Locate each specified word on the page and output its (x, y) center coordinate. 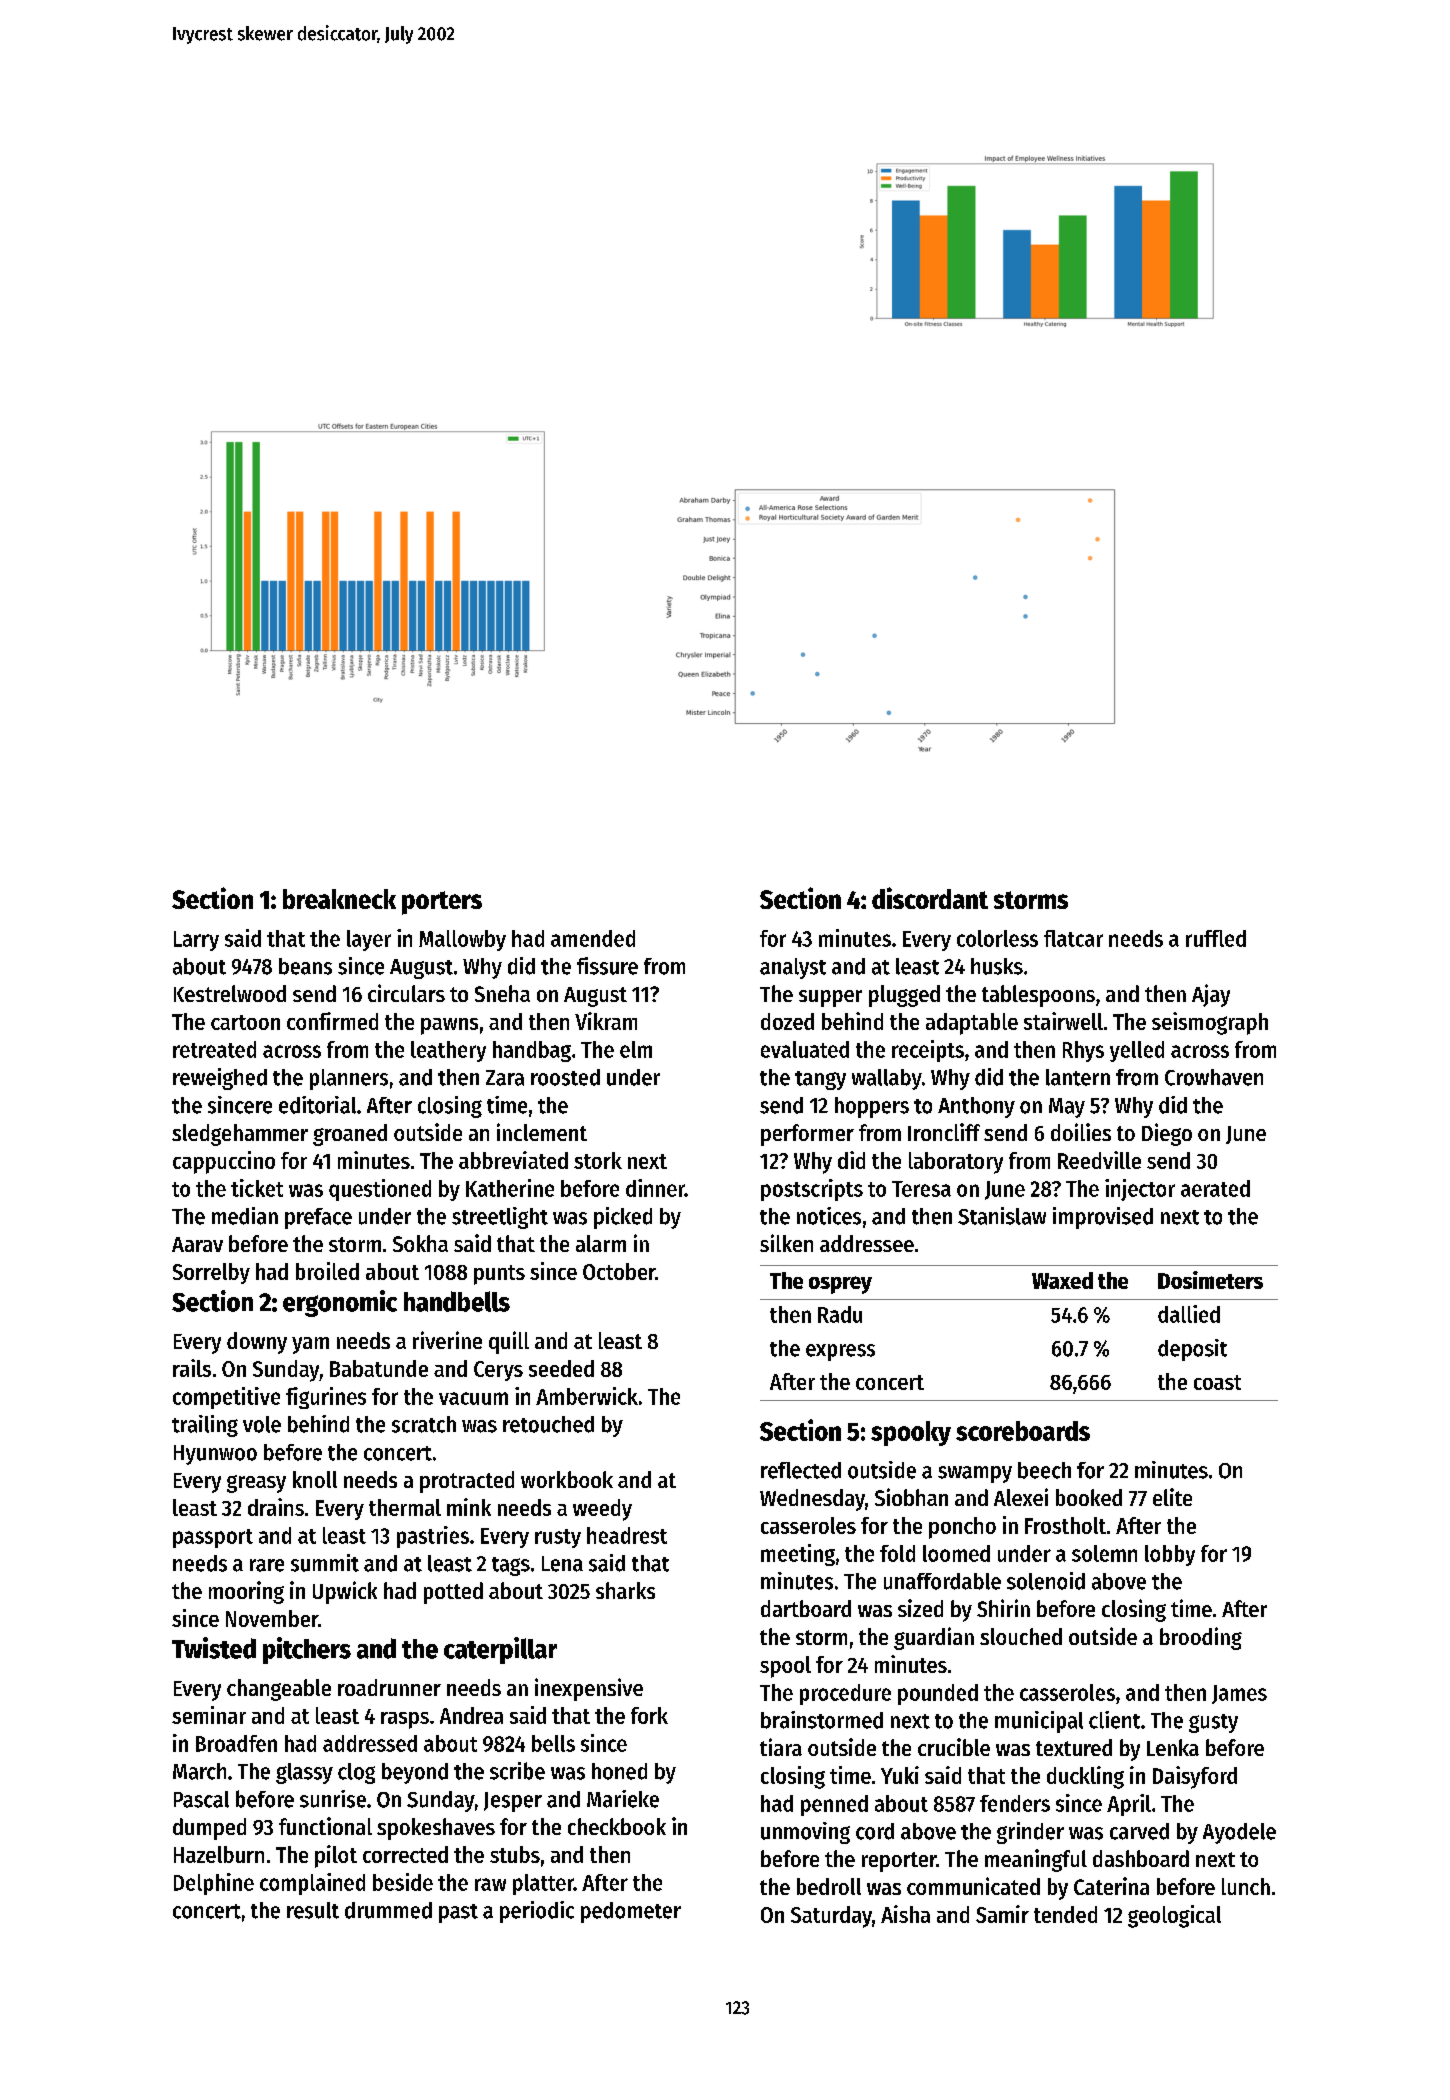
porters (442, 903)
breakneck (339, 899)
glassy (304, 1773)
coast (1217, 1382)
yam (310, 1345)
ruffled (1216, 938)
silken (786, 1243)
